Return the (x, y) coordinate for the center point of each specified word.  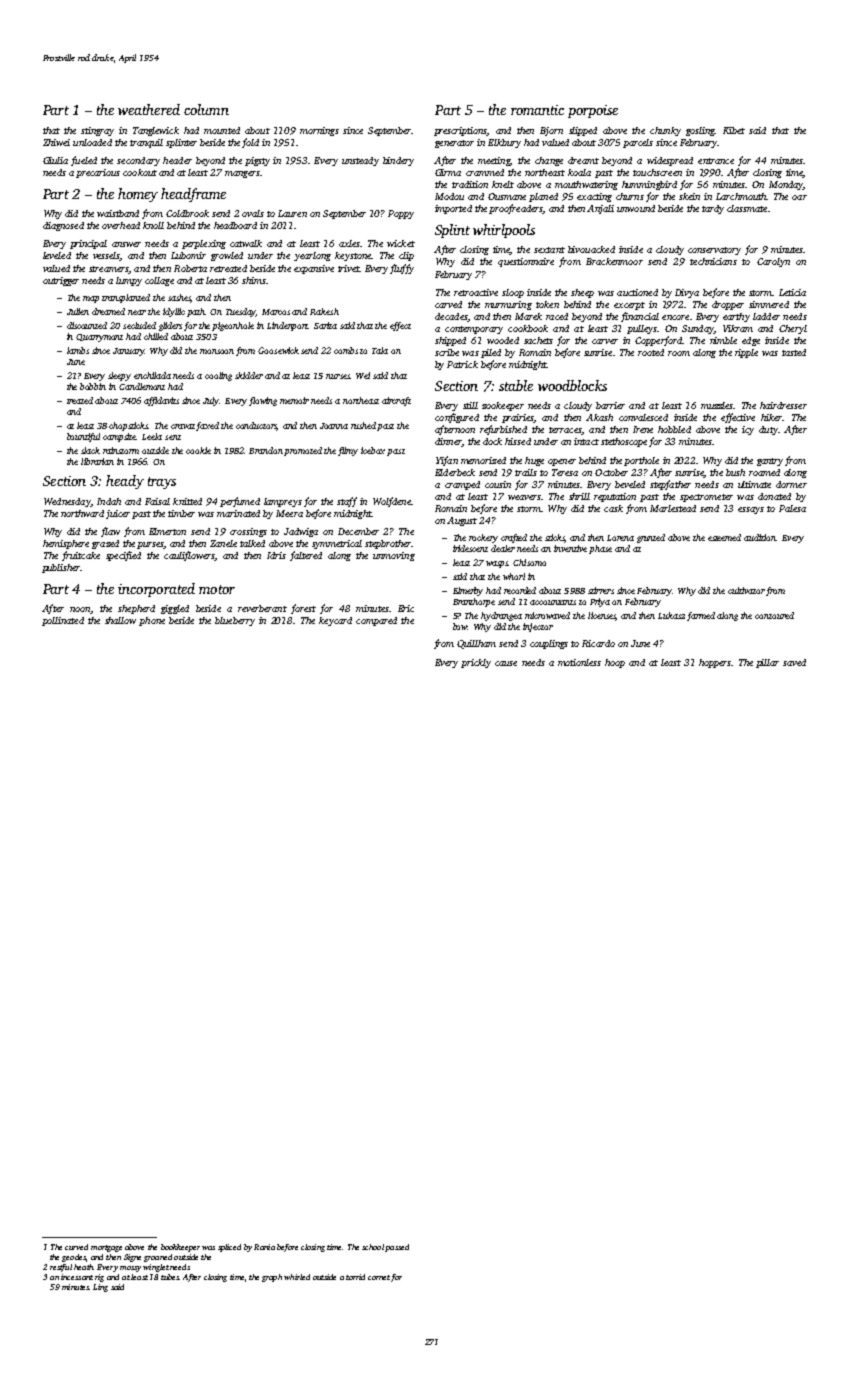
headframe (193, 195)
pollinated (63, 621)
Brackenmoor (614, 261)
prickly (476, 663)
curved (76, 1247)
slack (90, 450)
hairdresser (783, 405)
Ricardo (598, 643)
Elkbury (504, 143)
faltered (306, 556)
